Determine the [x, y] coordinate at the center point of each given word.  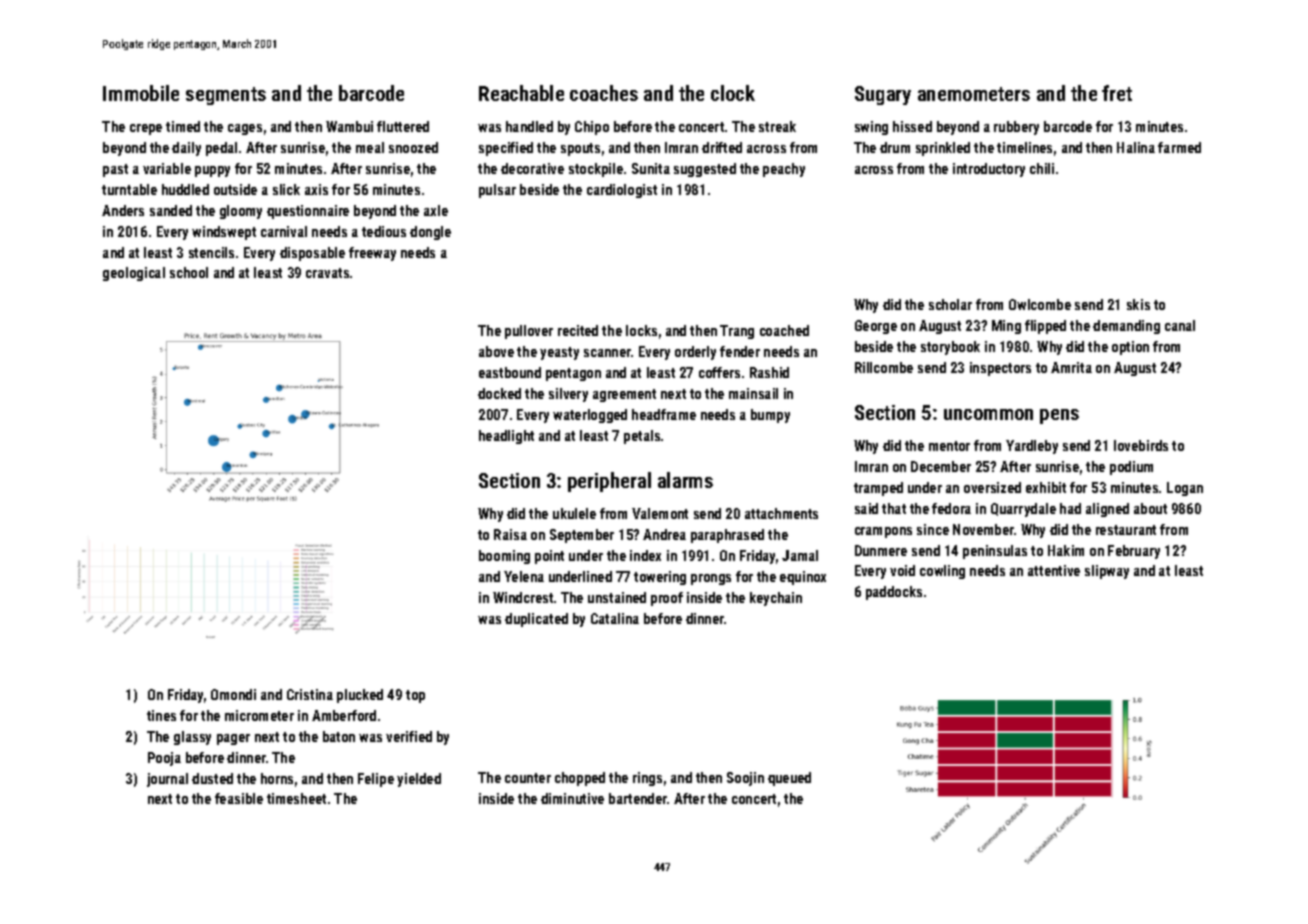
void [902, 570]
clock [733, 93]
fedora [951, 508]
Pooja [164, 759]
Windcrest [523, 597]
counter [528, 778]
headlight [506, 437]
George [876, 327]
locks [641, 330]
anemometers [974, 94]
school [189, 272]
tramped [878, 489]
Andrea [664, 534]
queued [789, 779]
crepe [146, 129]
